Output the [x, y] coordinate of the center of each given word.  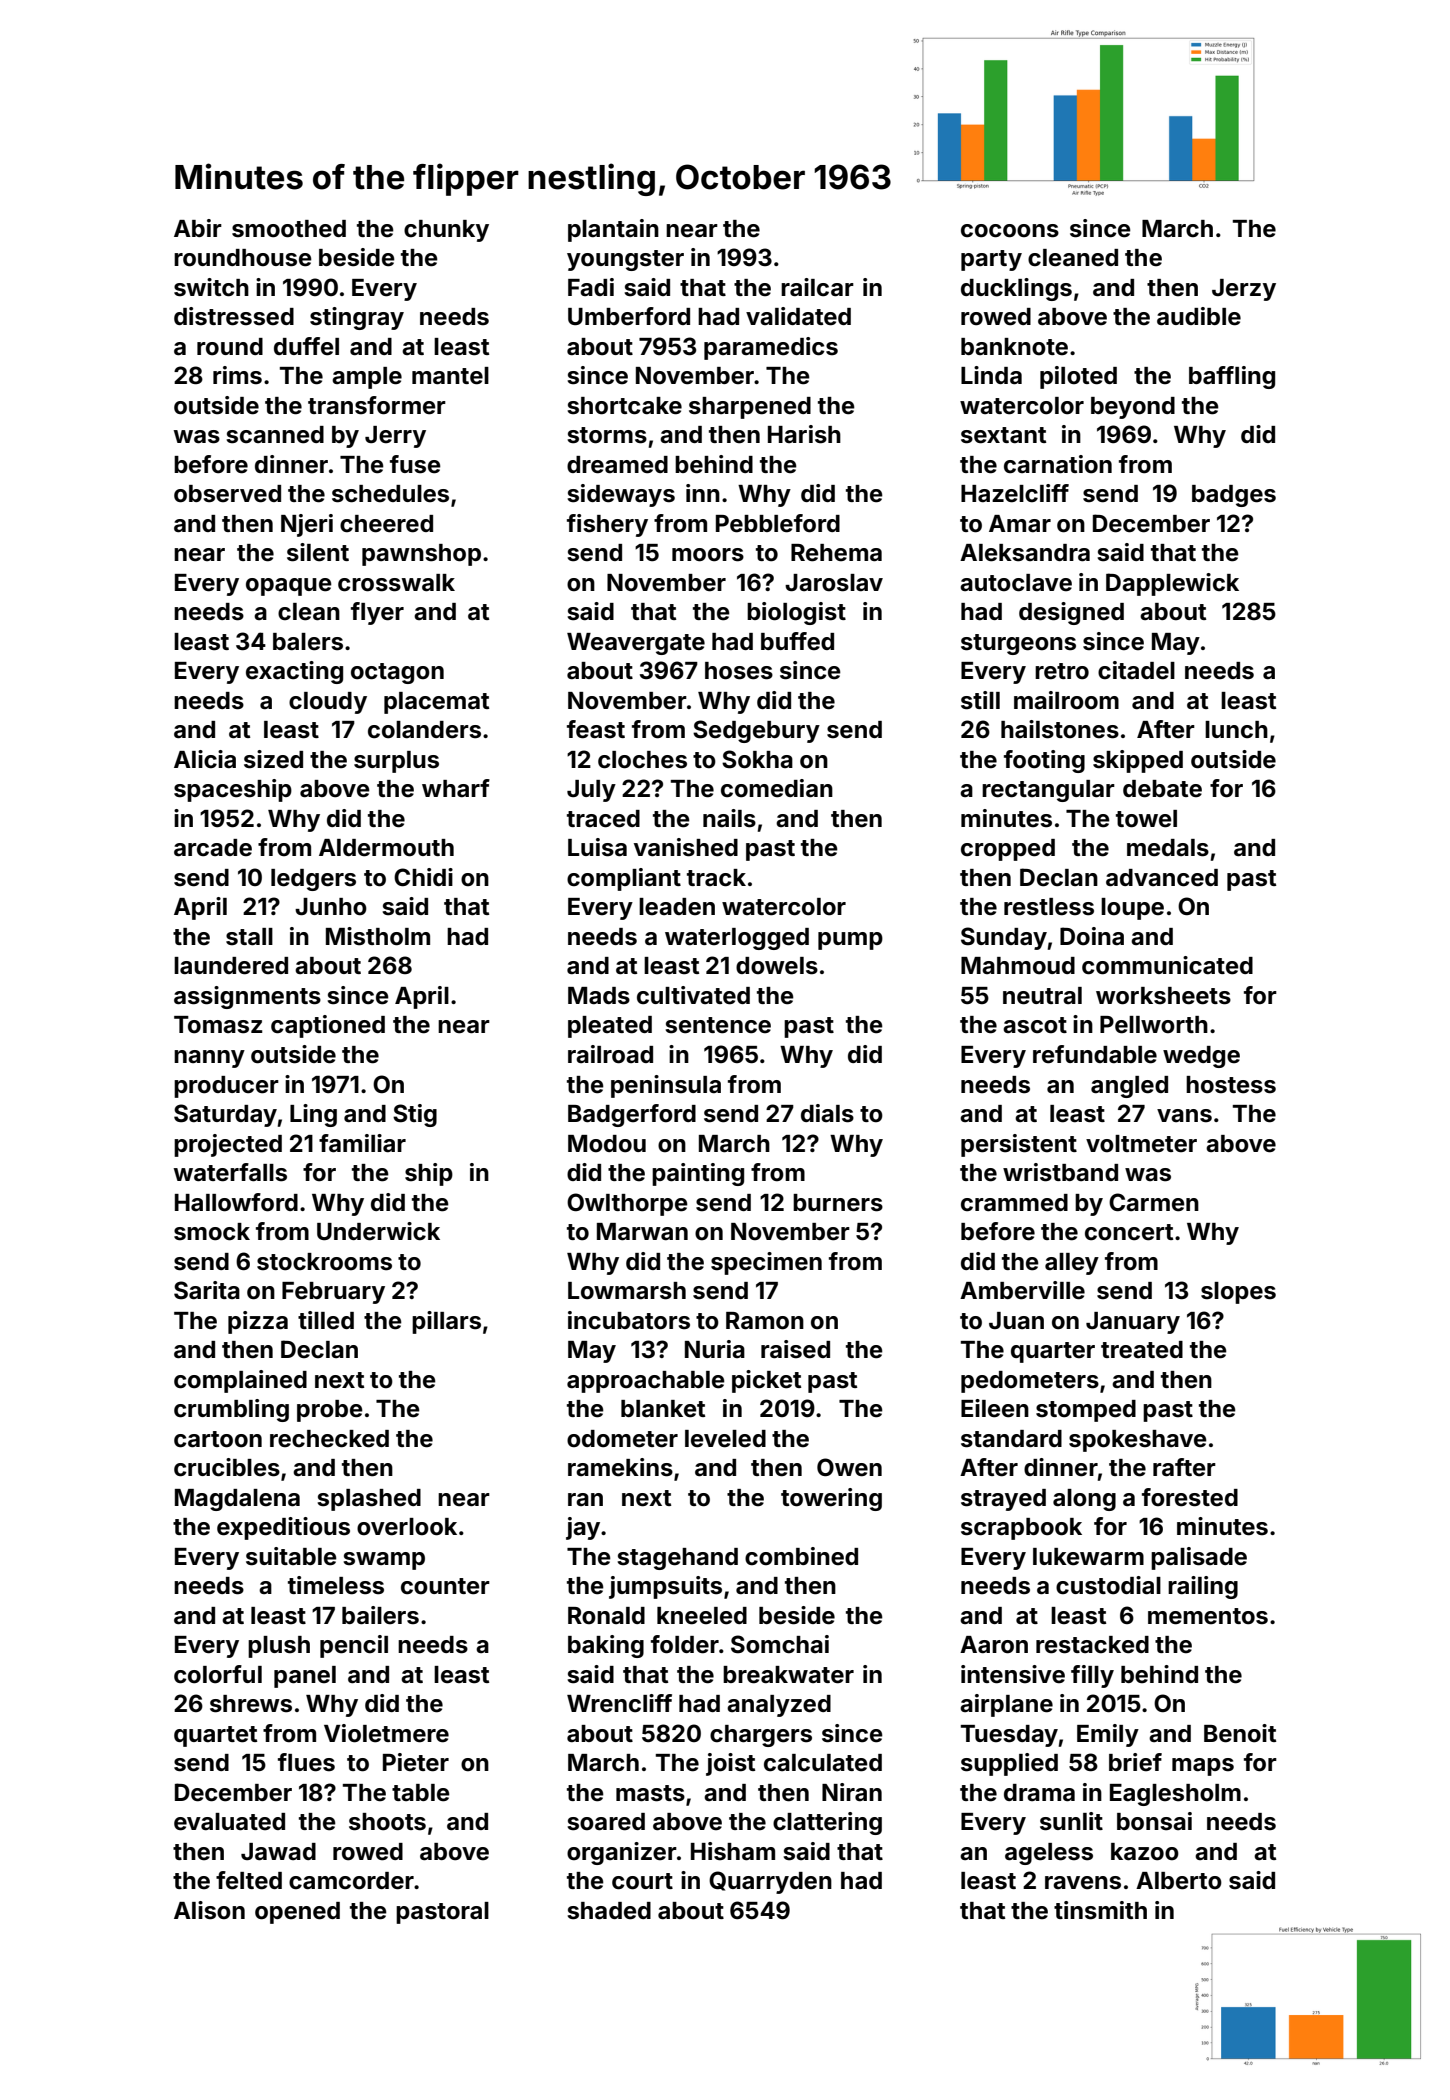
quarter [1053, 1352]
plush [279, 1647]
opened [297, 1913]
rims [237, 375]
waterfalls [230, 1172]
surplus [396, 762]
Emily [1108, 1735]
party [991, 260]
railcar [817, 287]
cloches [642, 760]
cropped [1008, 850]
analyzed [779, 1706]
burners [838, 1203]
